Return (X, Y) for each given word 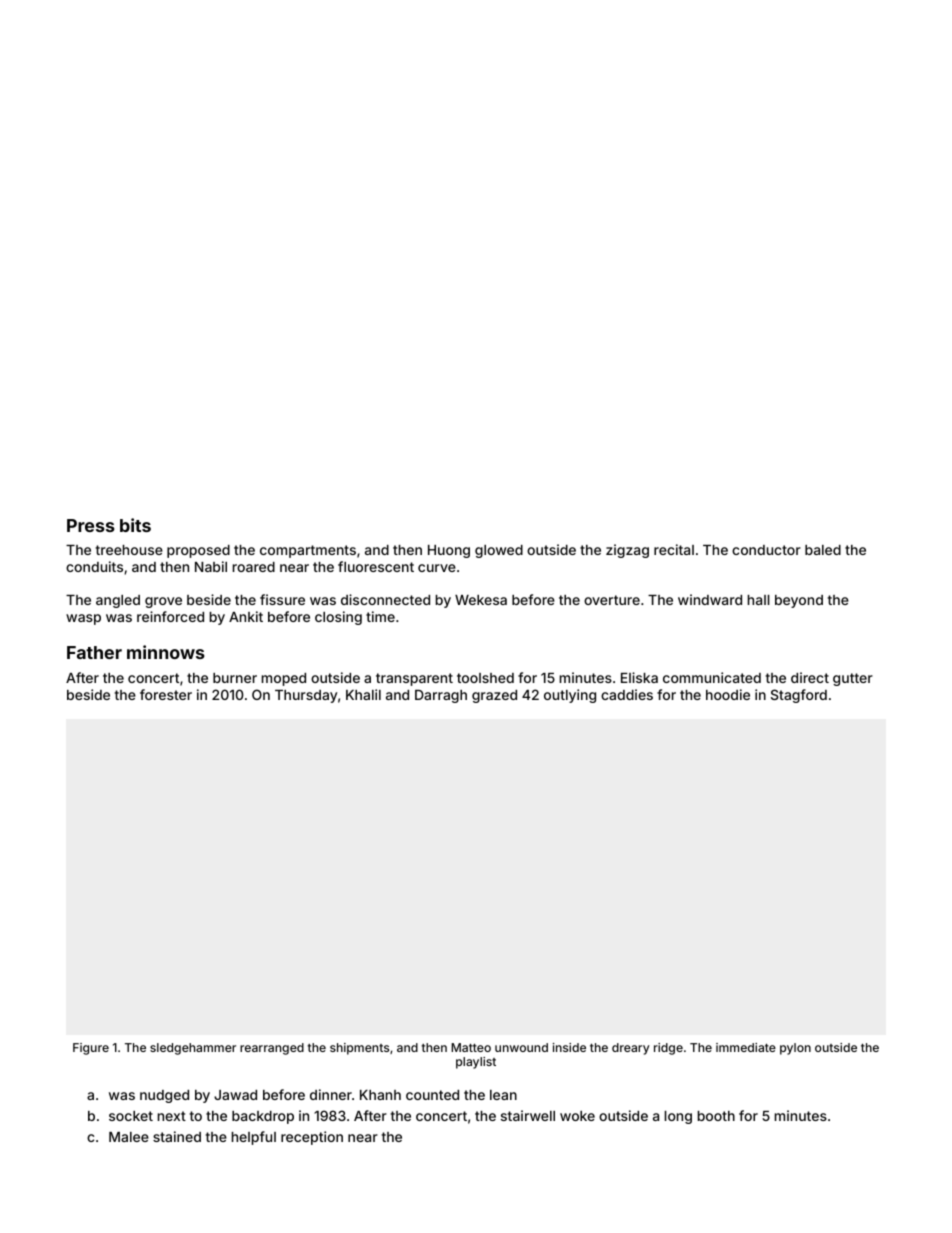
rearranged (272, 1049)
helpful (254, 1138)
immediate (746, 1047)
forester (166, 694)
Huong (449, 551)
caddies (627, 694)
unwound (521, 1047)
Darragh (441, 696)
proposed (198, 551)
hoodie (728, 694)
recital (674, 549)
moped (284, 679)
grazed (494, 696)
